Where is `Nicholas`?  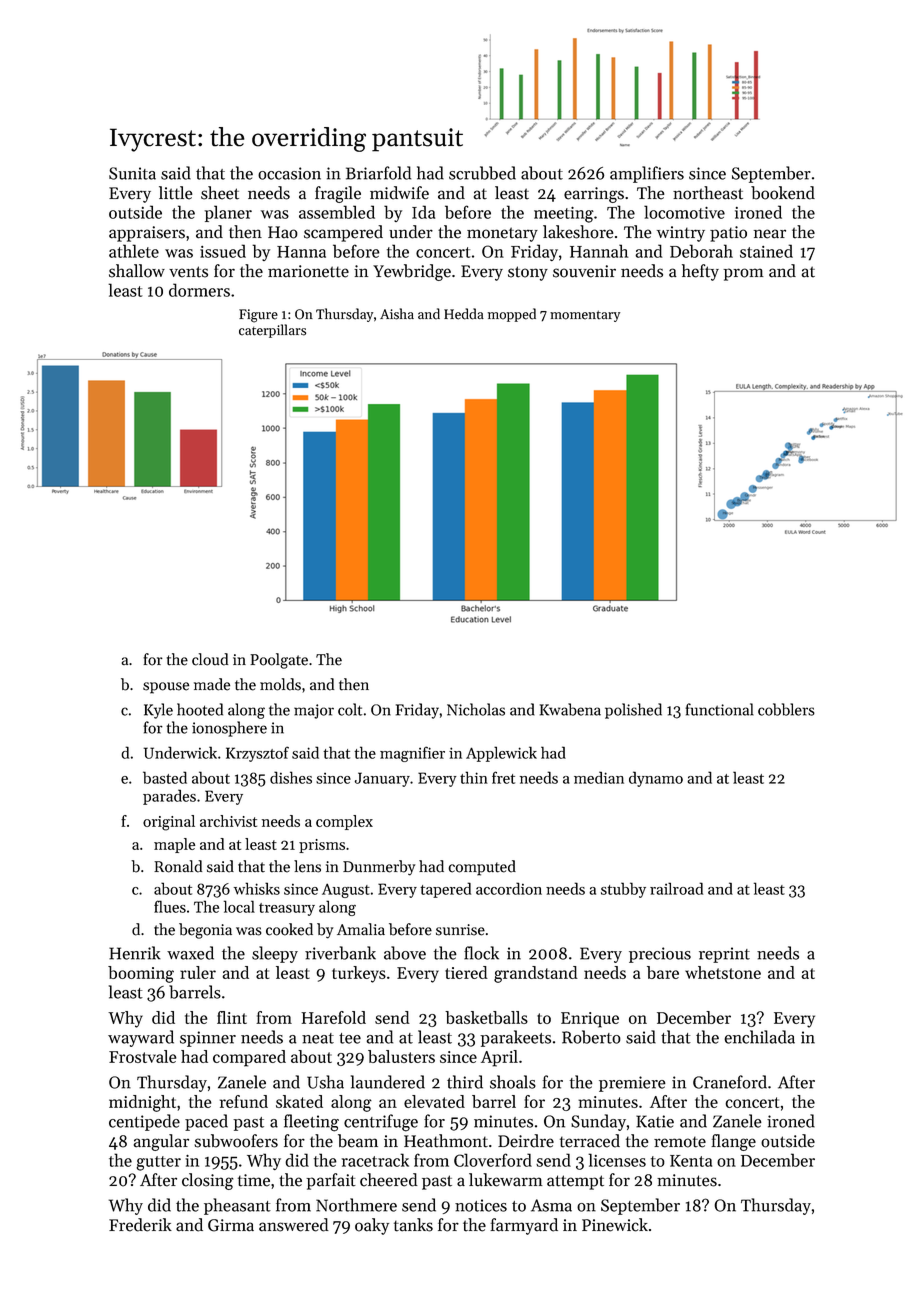
Nicholas is located at coordinates (476, 709).
